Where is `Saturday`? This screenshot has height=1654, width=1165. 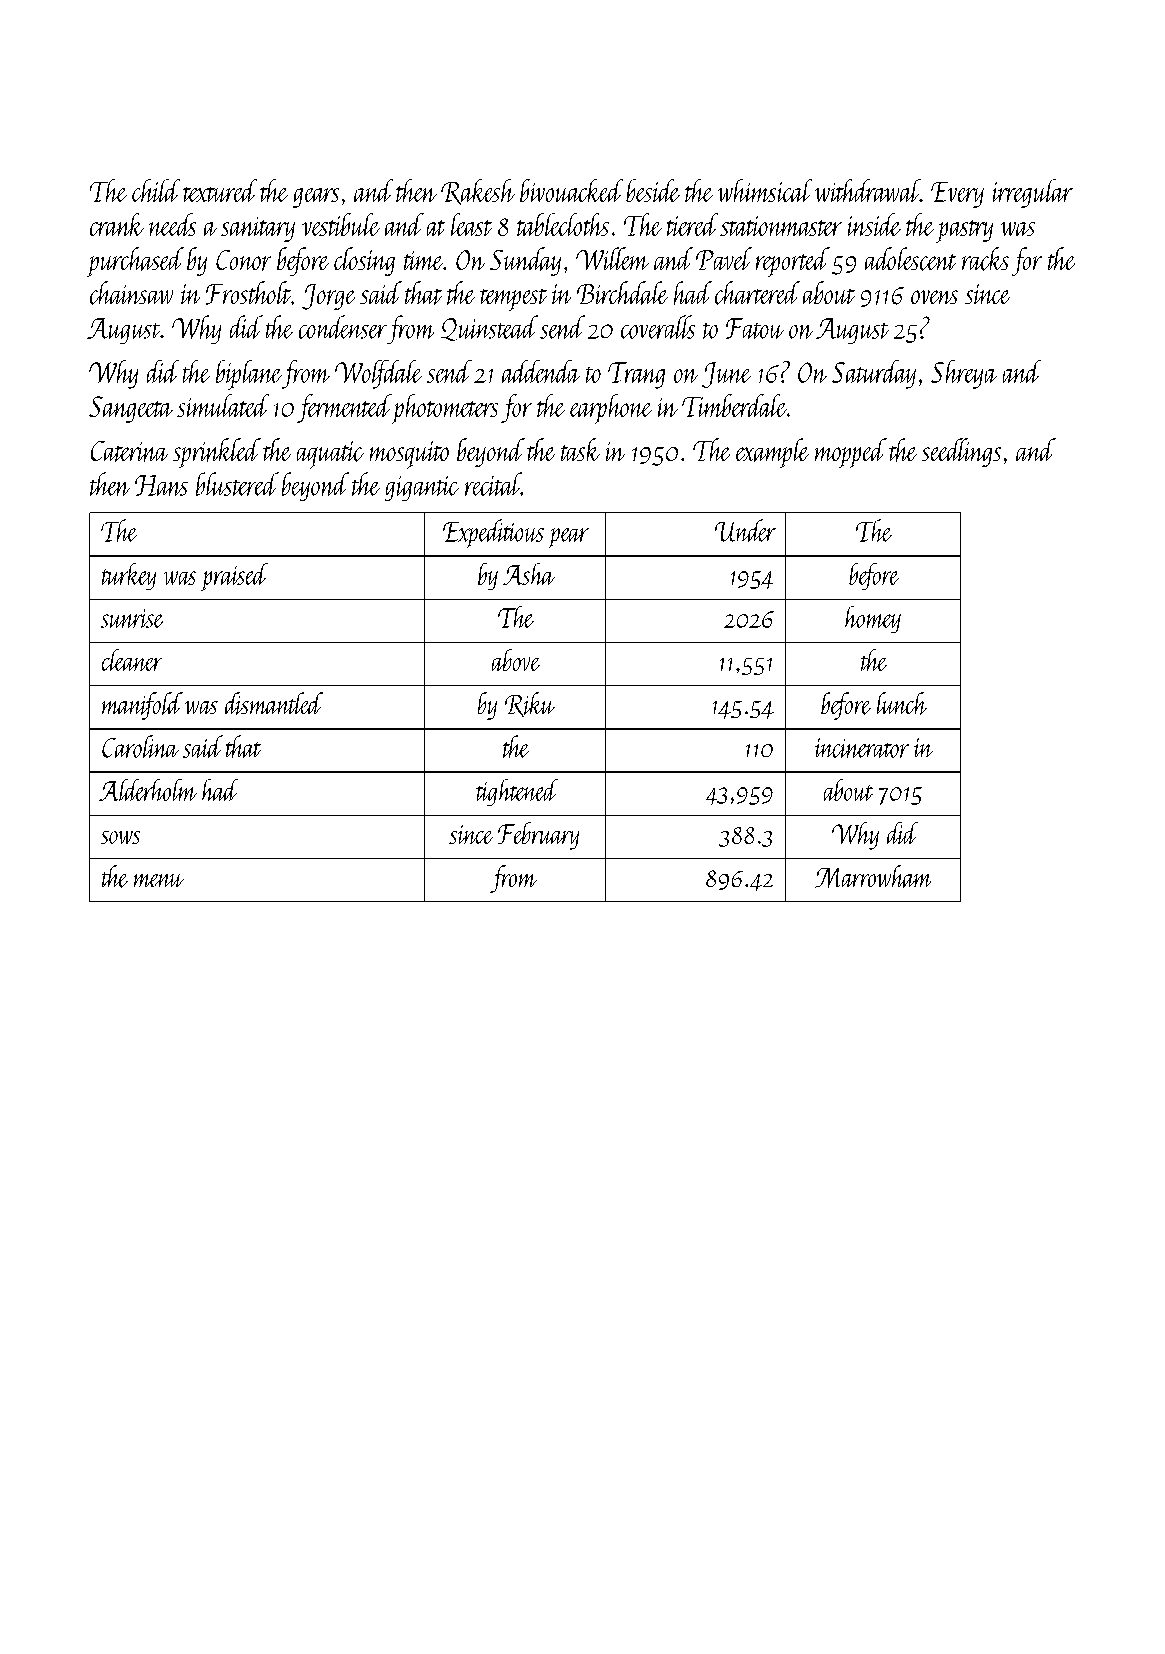
Saturday is located at coordinates (874, 374).
